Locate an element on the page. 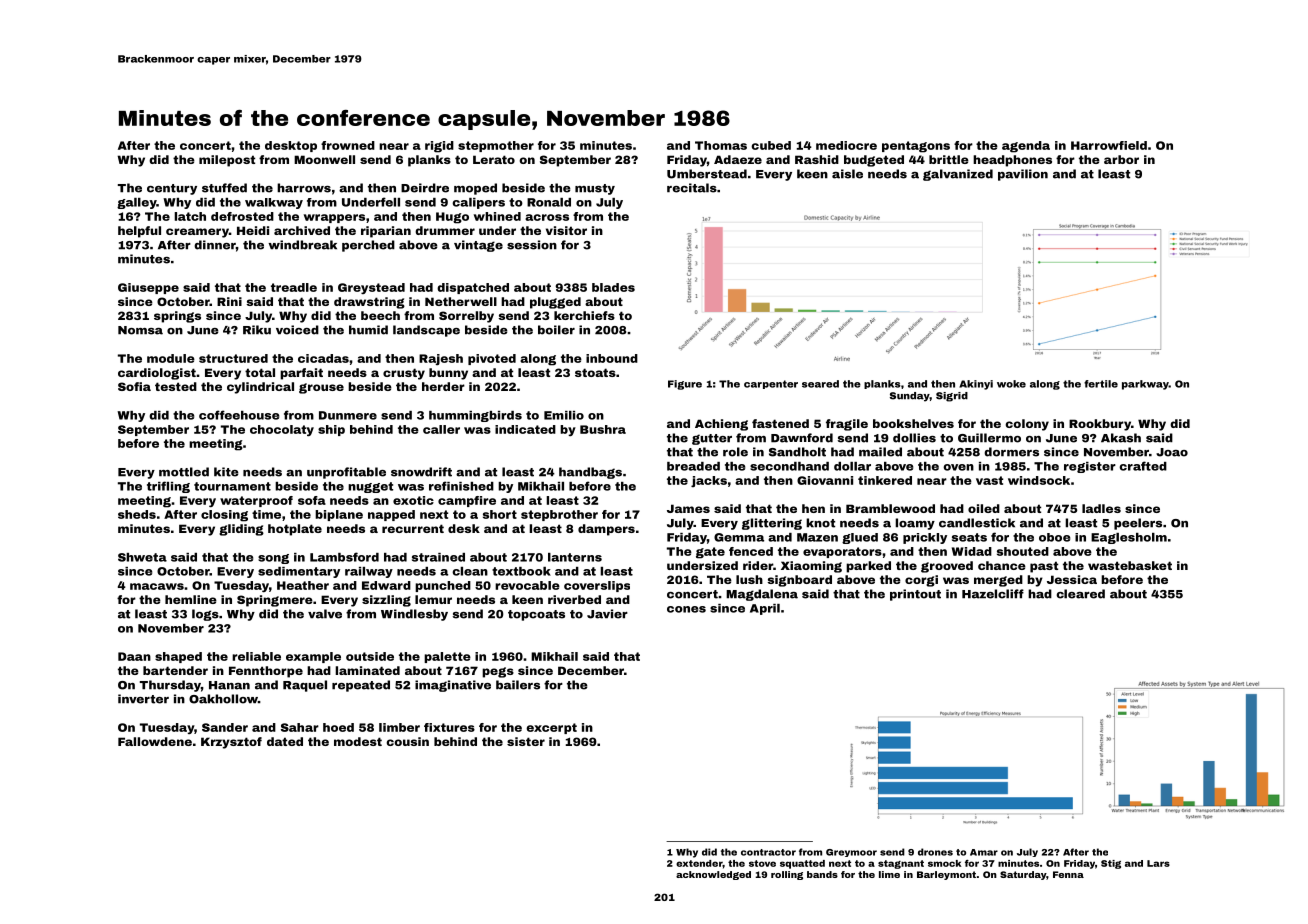 Image resolution: width=1308 pixels, height=924 pixels. wastebasket is located at coordinates (1130, 565).
